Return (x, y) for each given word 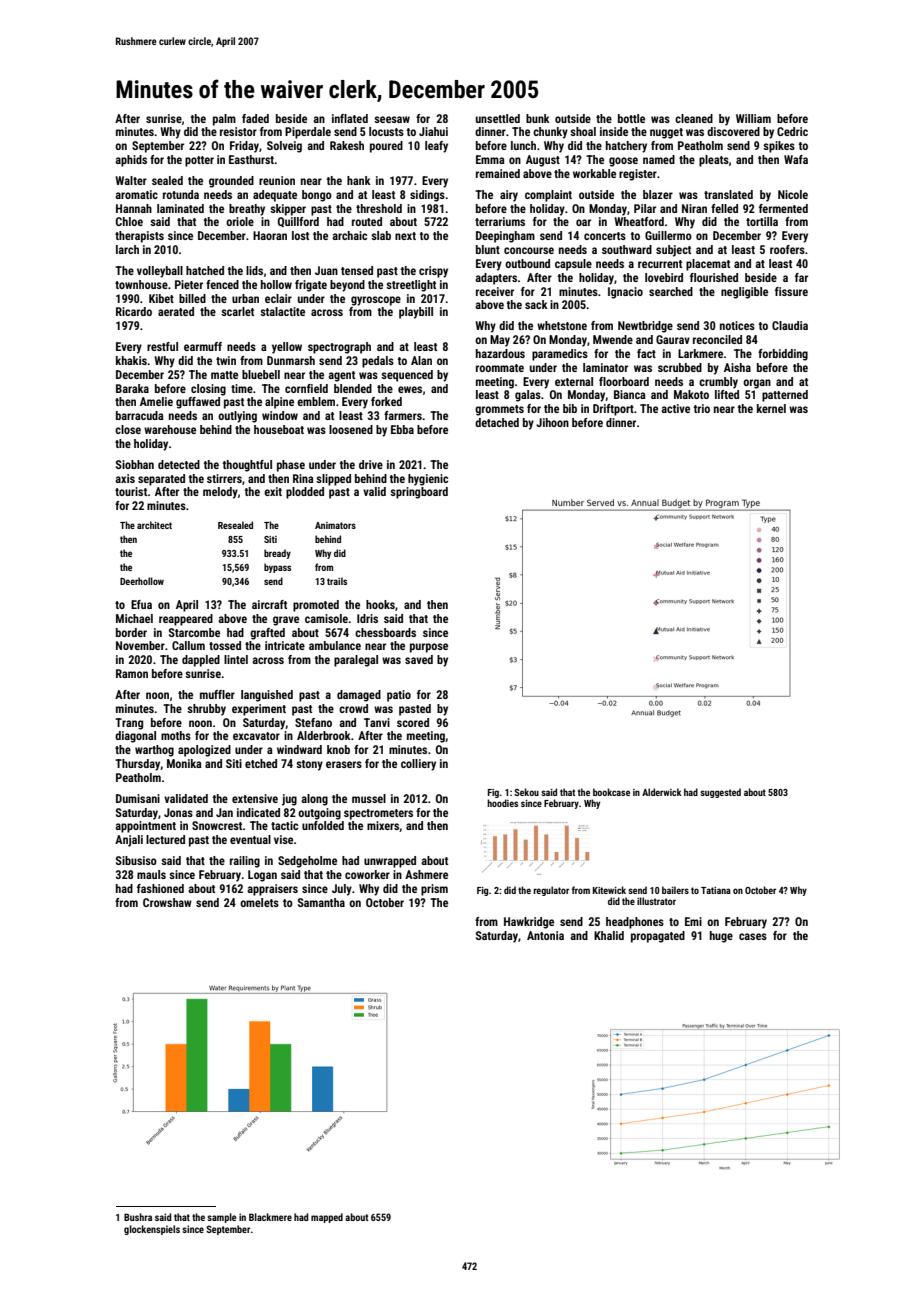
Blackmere (270, 1217)
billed (192, 298)
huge (721, 937)
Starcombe (194, 632)
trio (702, 408)
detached (497, 422)
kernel (771, 408)
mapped (327, 1218)
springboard (419, 493)
